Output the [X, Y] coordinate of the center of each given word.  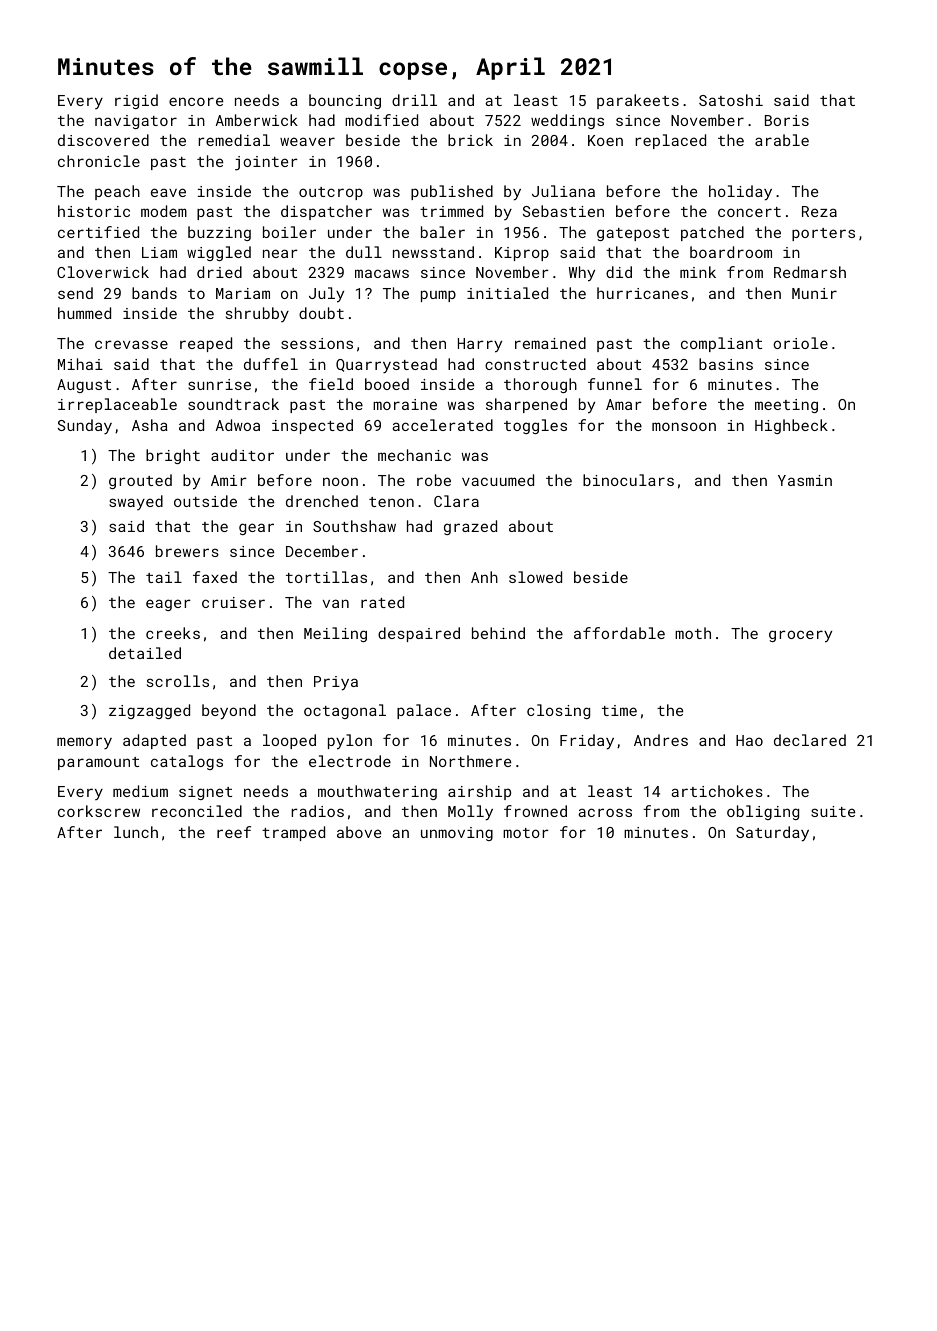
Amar [624, 404]
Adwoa [238, 425]
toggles [535, 426]
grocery [800, 636]
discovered [103, 140]
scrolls [178, 681]
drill [414, 100]
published [452, 192]
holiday [740, 193]
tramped [293, 833]
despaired [419, 634]
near [280, 253]
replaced [670, 141]
